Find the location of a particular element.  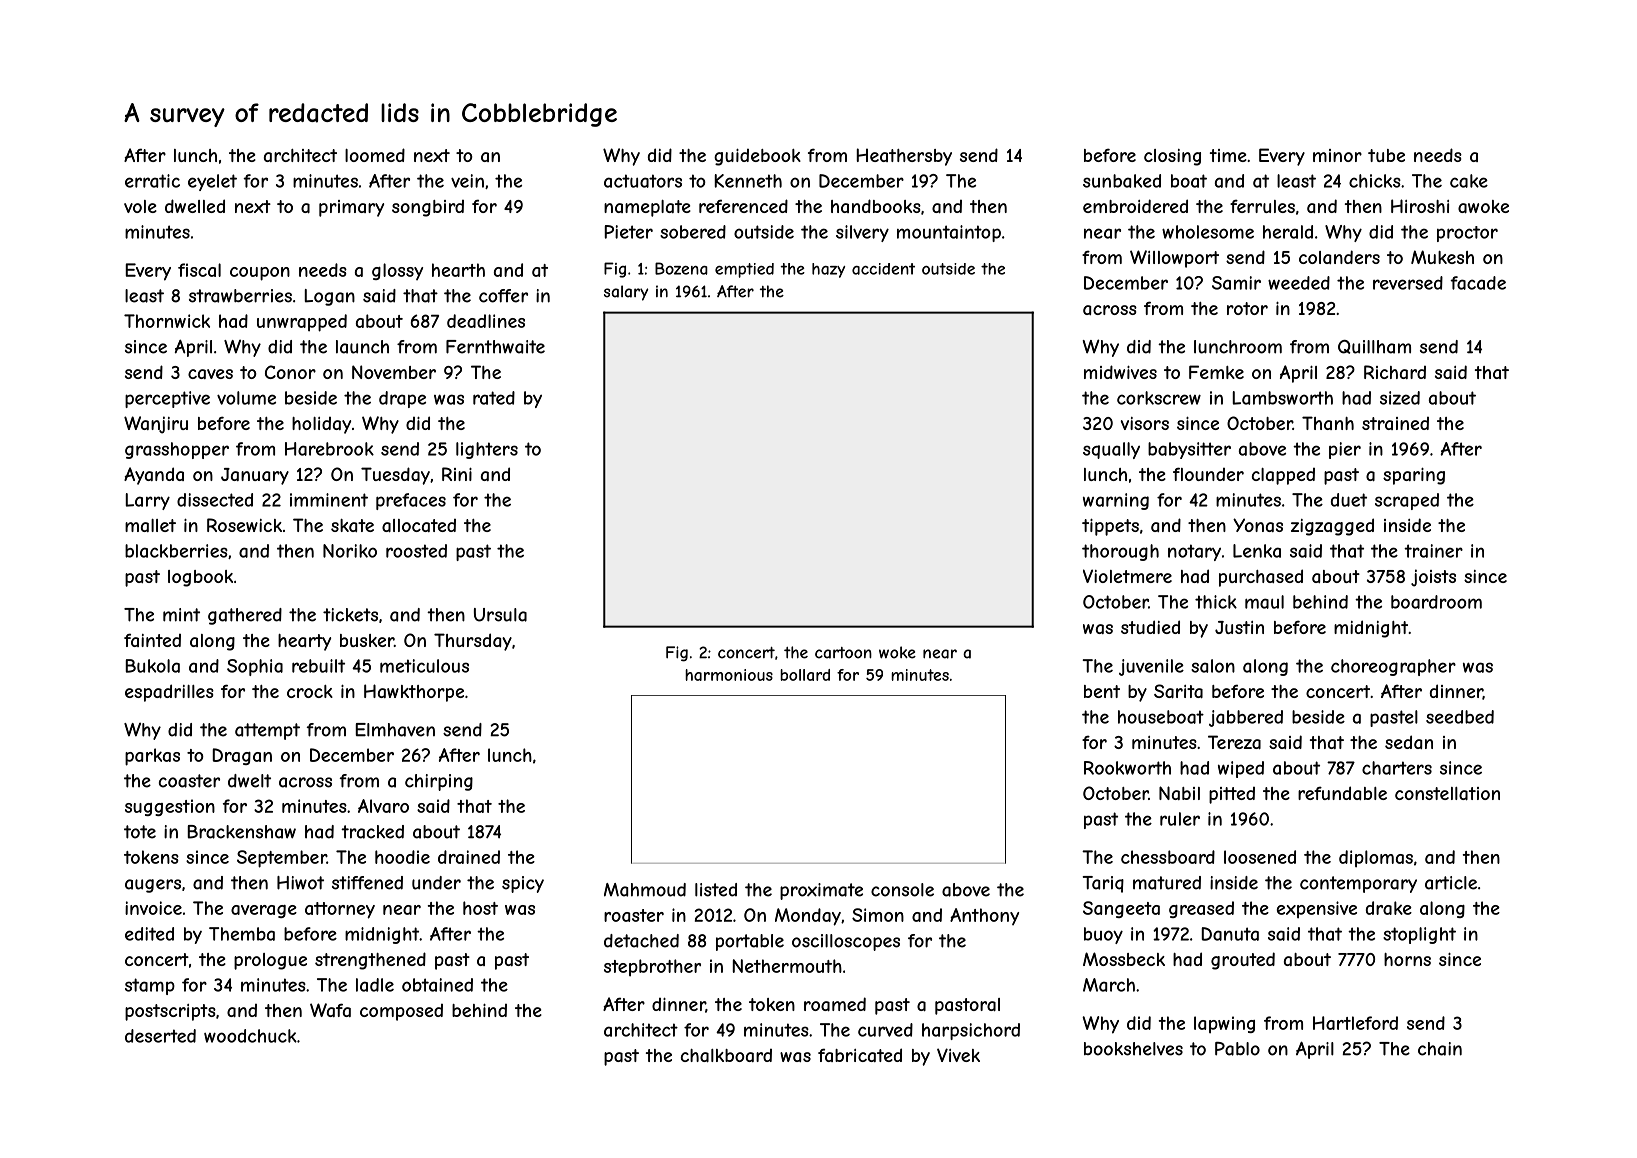

chalkboard is located at coordinates (726, 1055).
